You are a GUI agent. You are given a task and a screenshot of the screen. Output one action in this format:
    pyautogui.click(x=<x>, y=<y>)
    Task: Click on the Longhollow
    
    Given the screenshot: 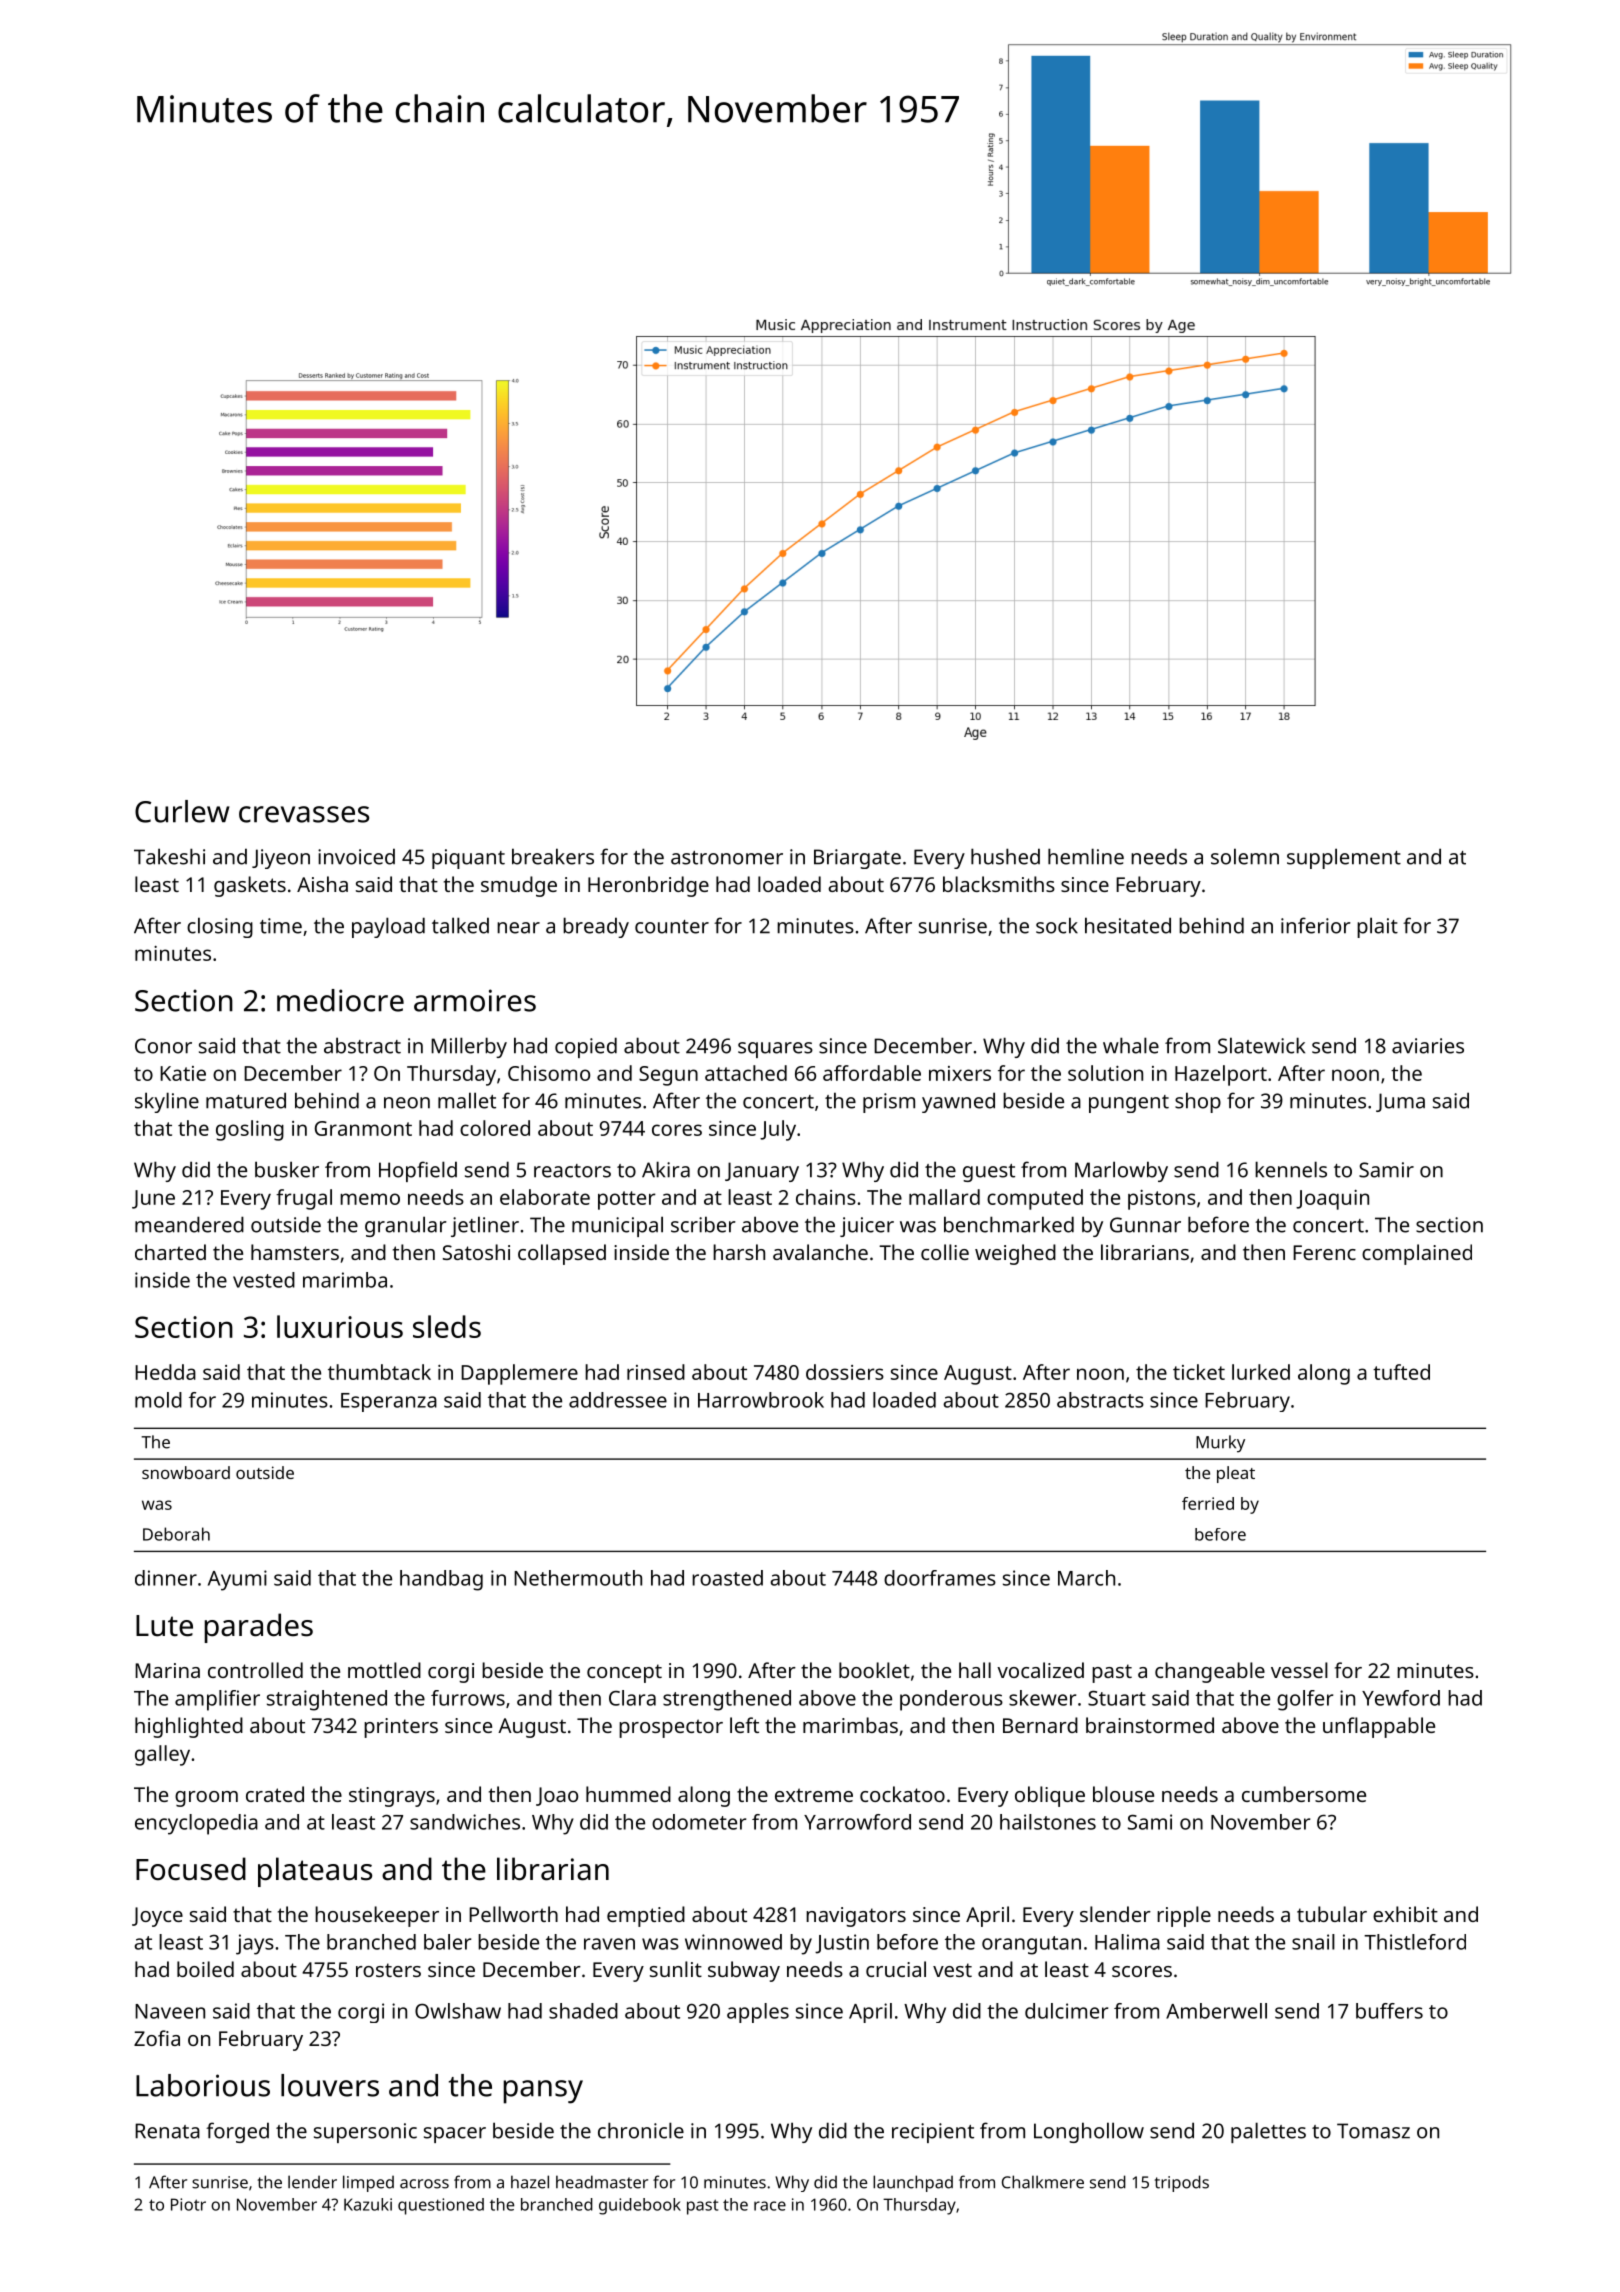 What is the action you would take?
    pyautogui.click(x=1089, y=2132)
